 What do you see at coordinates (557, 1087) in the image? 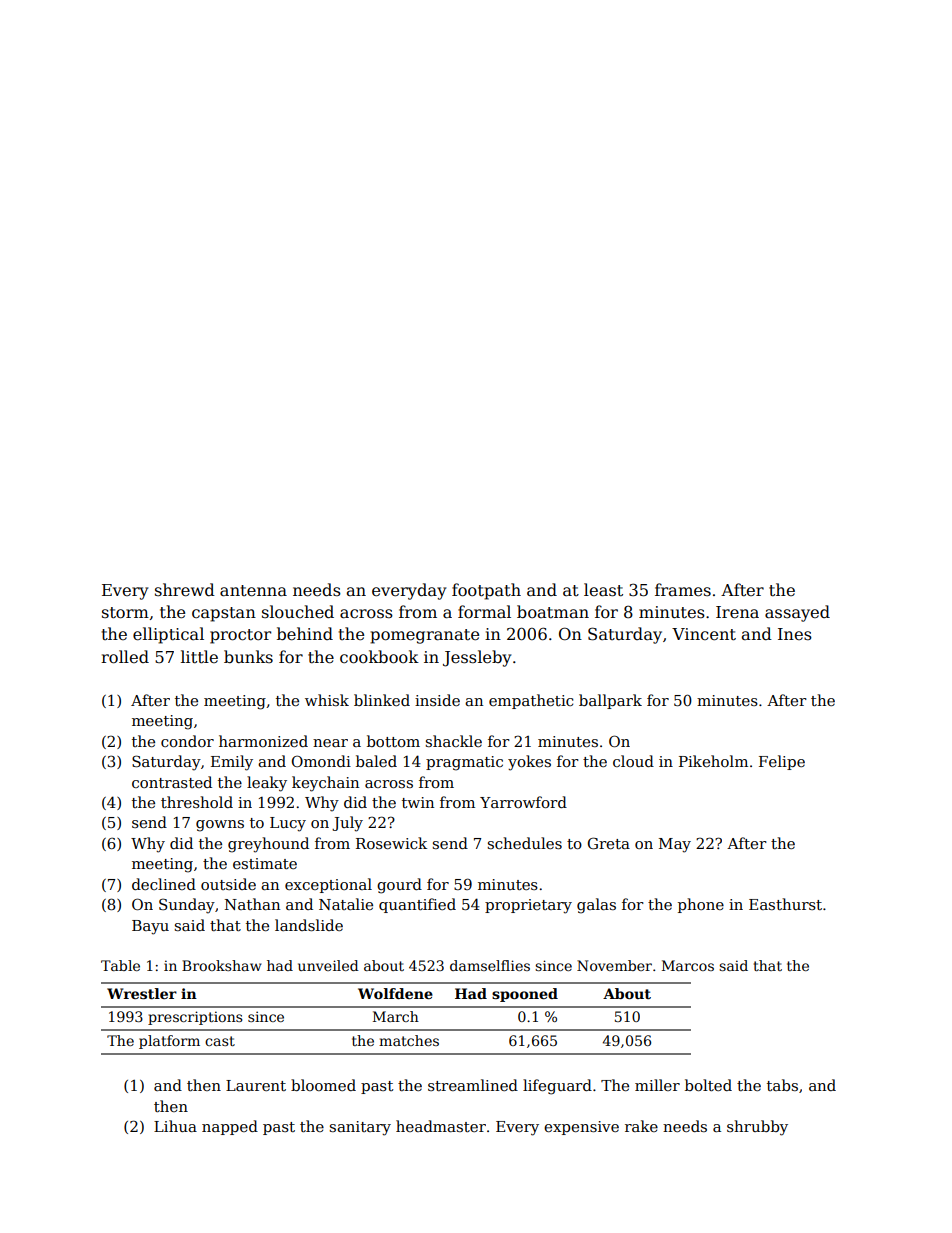
I see `lifeguard` at bounding box center [557, 1087].
